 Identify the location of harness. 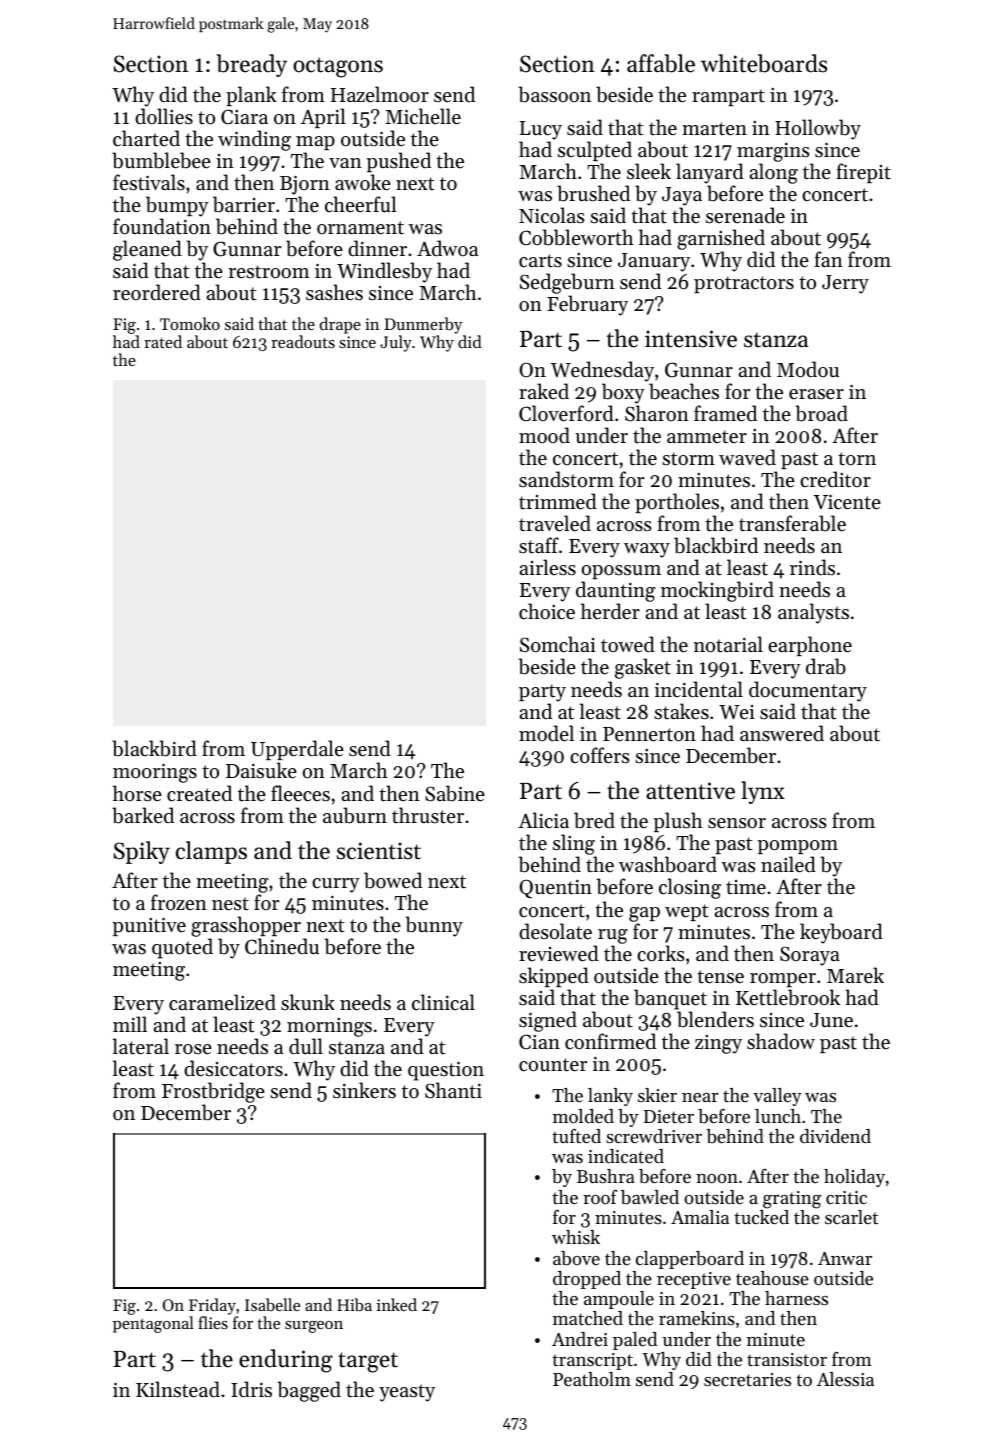
(796, 1298).
